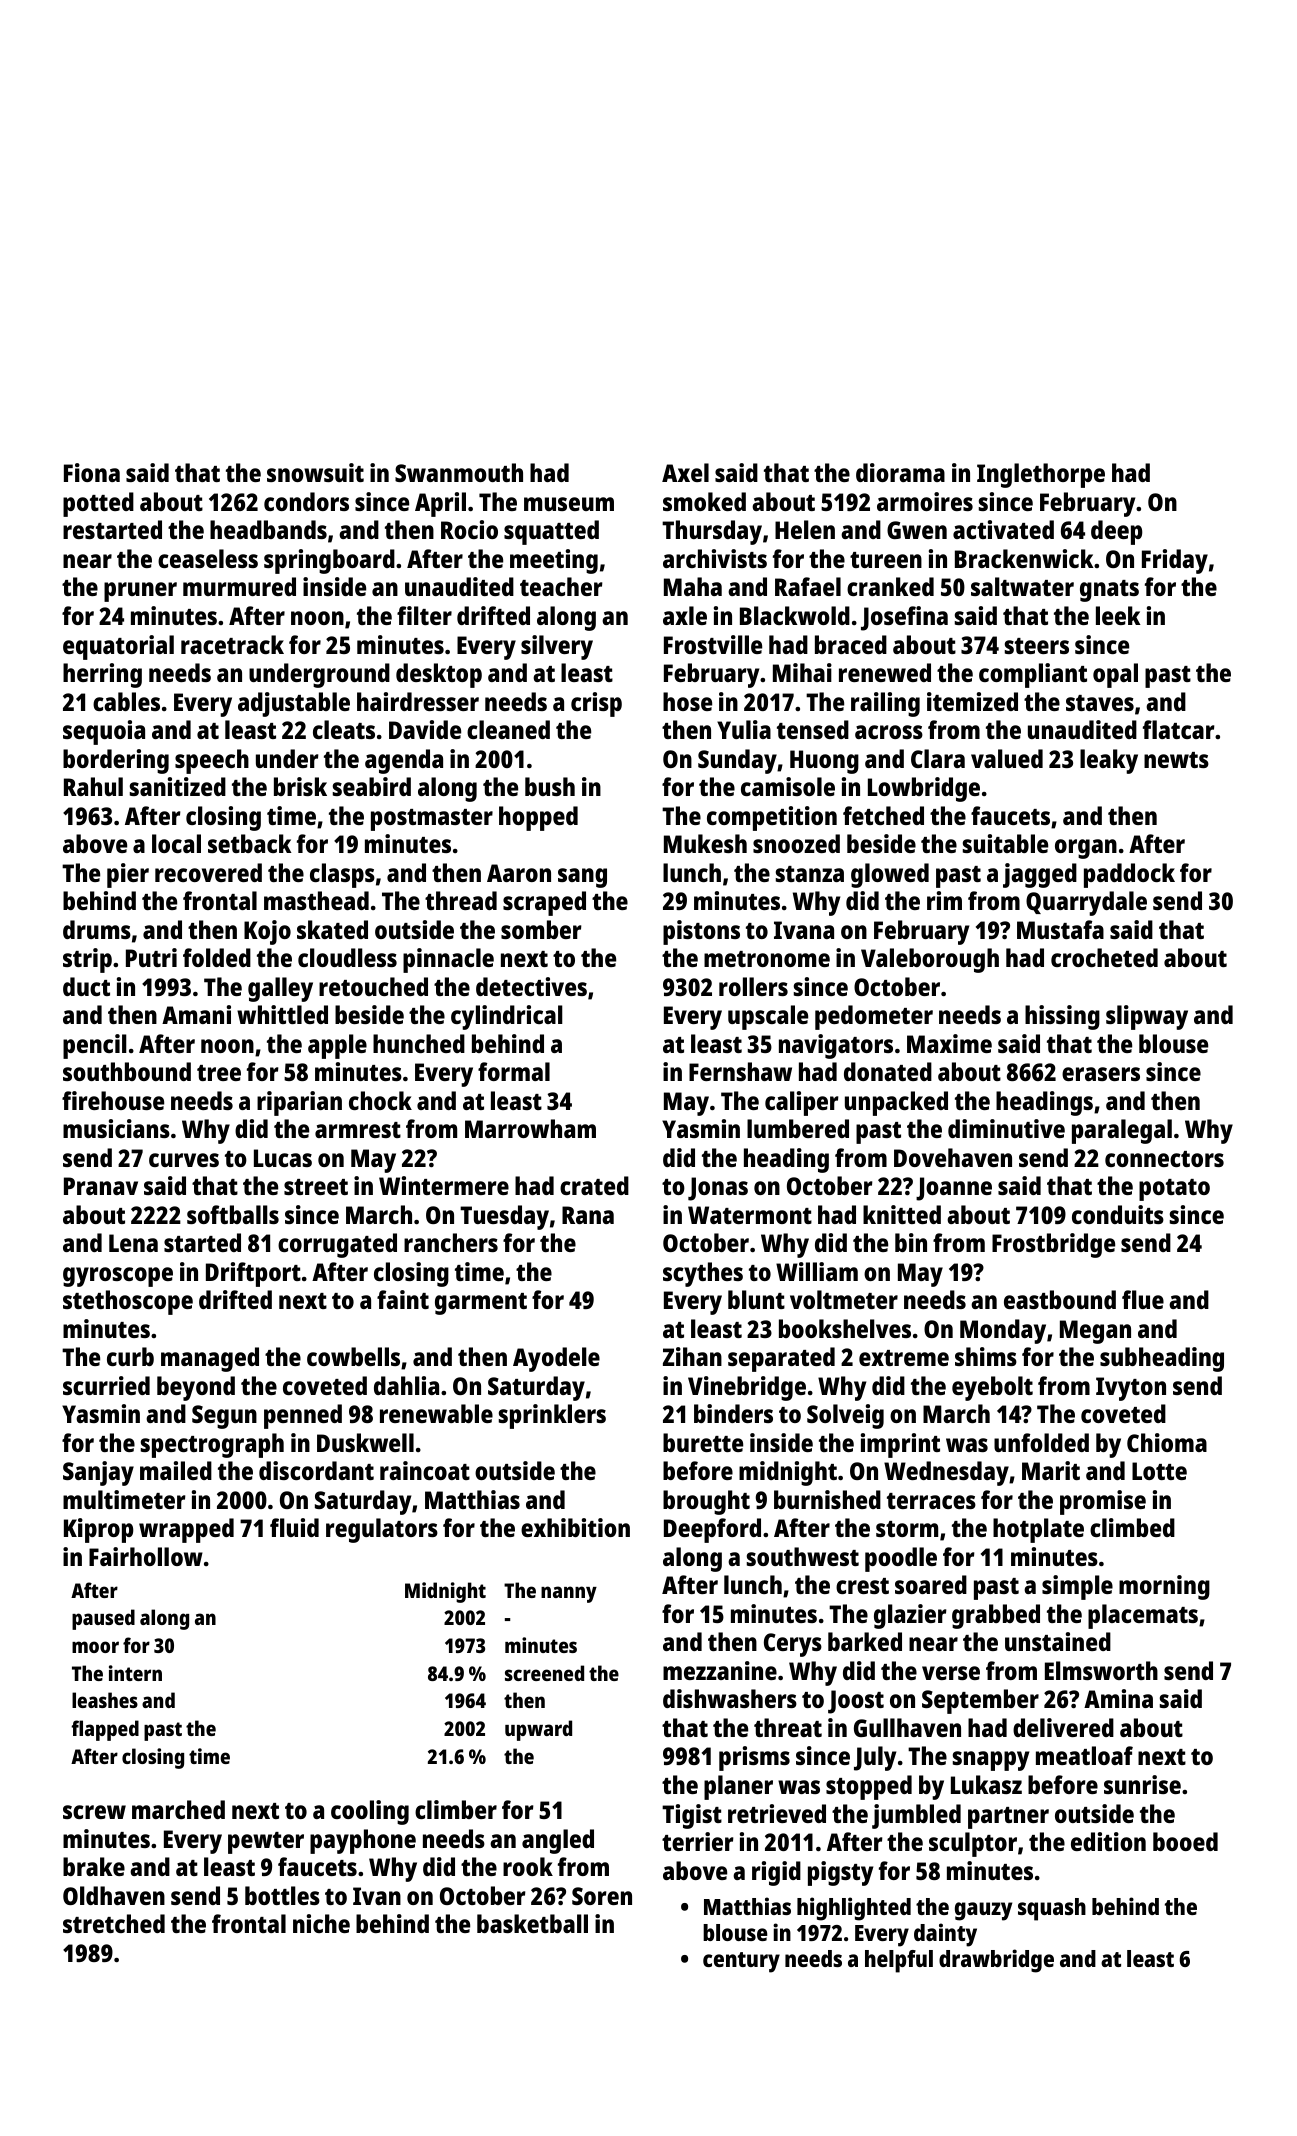 The image size is (1297, 2136). I want to click on duct, so click(86, 986).
